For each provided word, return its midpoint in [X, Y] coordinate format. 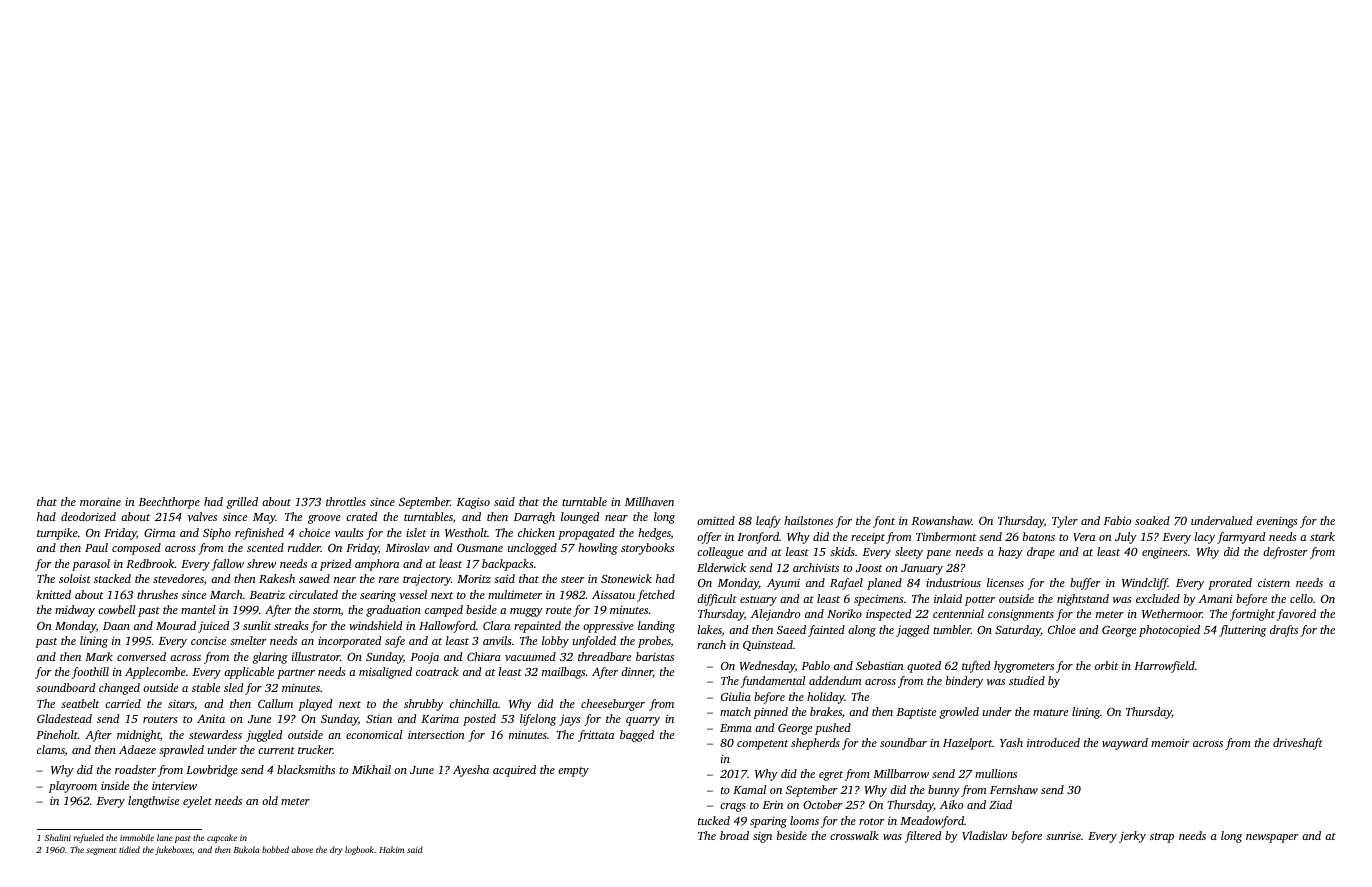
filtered [923, 837]
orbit [1106, 665]
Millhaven [649, 501]
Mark [99, 656]
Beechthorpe [169, 503]
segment [101, 851]
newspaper [1272, 838]
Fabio [1117, 520]
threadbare [604, 656]
